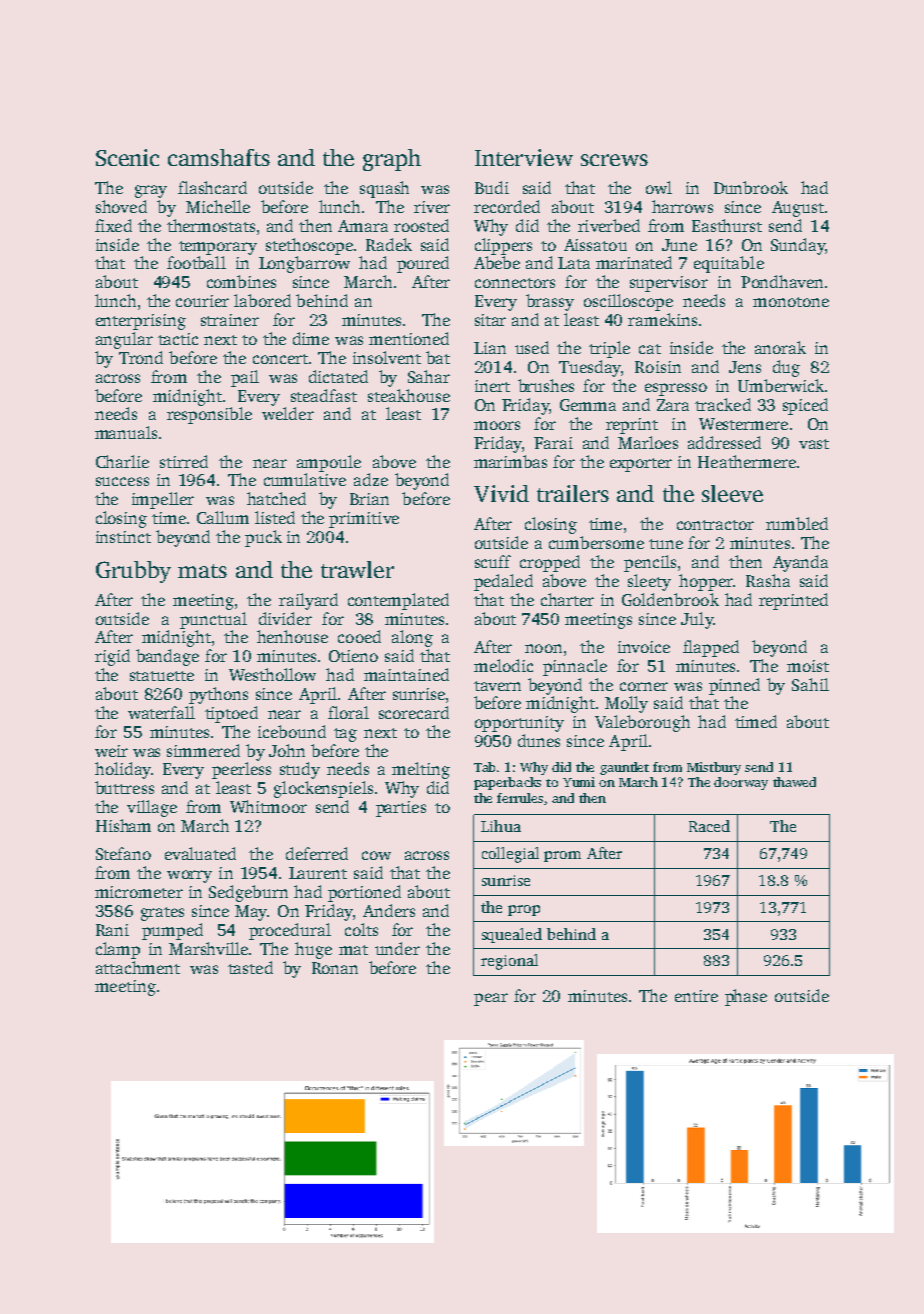 The image size is (924, 1314). What do you see at coordinates (490, 348) in the screenshot?
I see `Lian` at bounding box center [490, 348].
